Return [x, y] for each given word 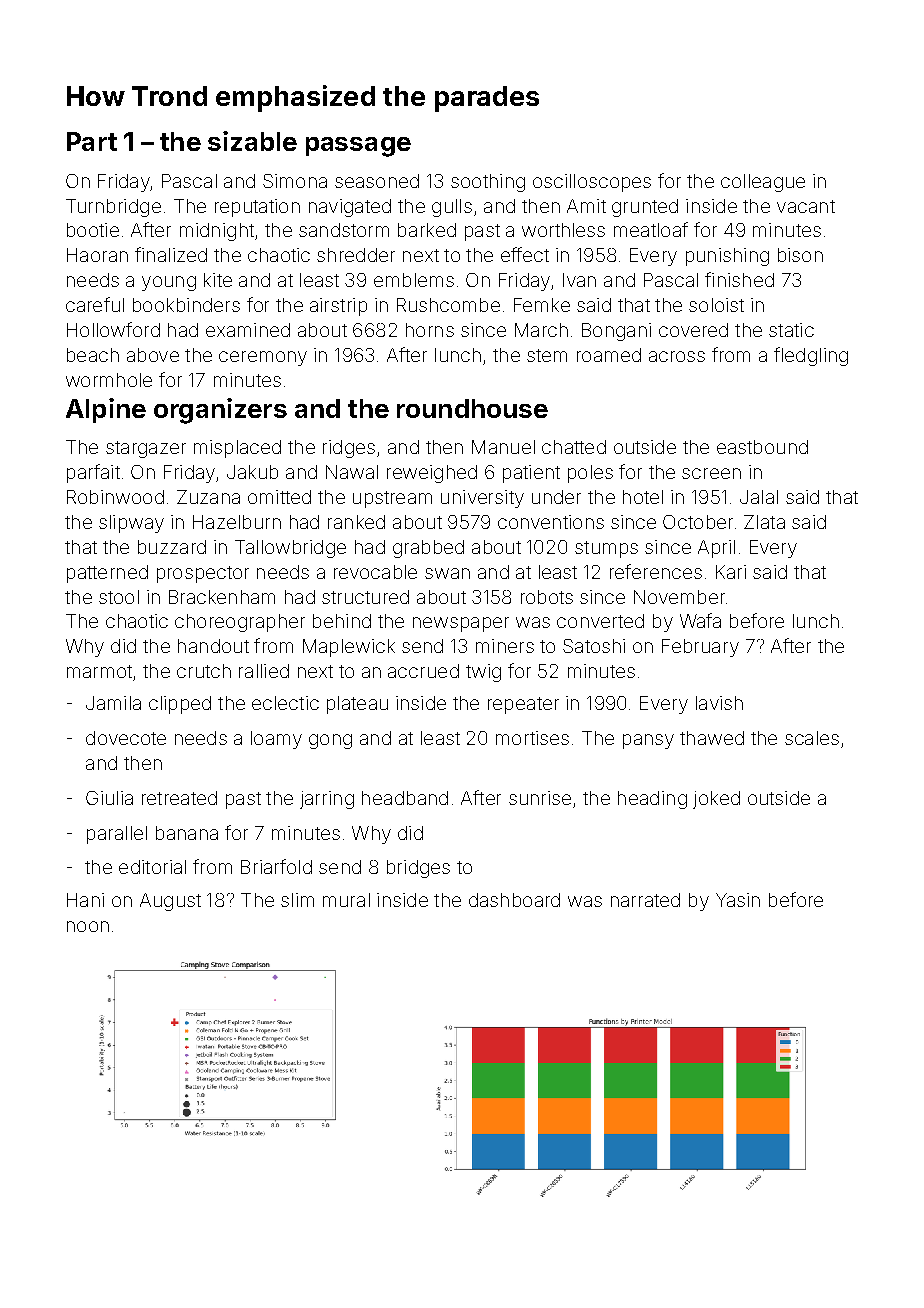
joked [716, 800]
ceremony [263, 358]
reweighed [432, 474]
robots [547, 597]
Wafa [700, 620]
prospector [203, 574]
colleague [763, 183]
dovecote [126, 738]
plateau [357, 705]
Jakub [252, 472]
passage [358, 147]
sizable [252, 141]
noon [88, 926]
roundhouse [472, 408]
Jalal [759, 497]
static [791, 330]
